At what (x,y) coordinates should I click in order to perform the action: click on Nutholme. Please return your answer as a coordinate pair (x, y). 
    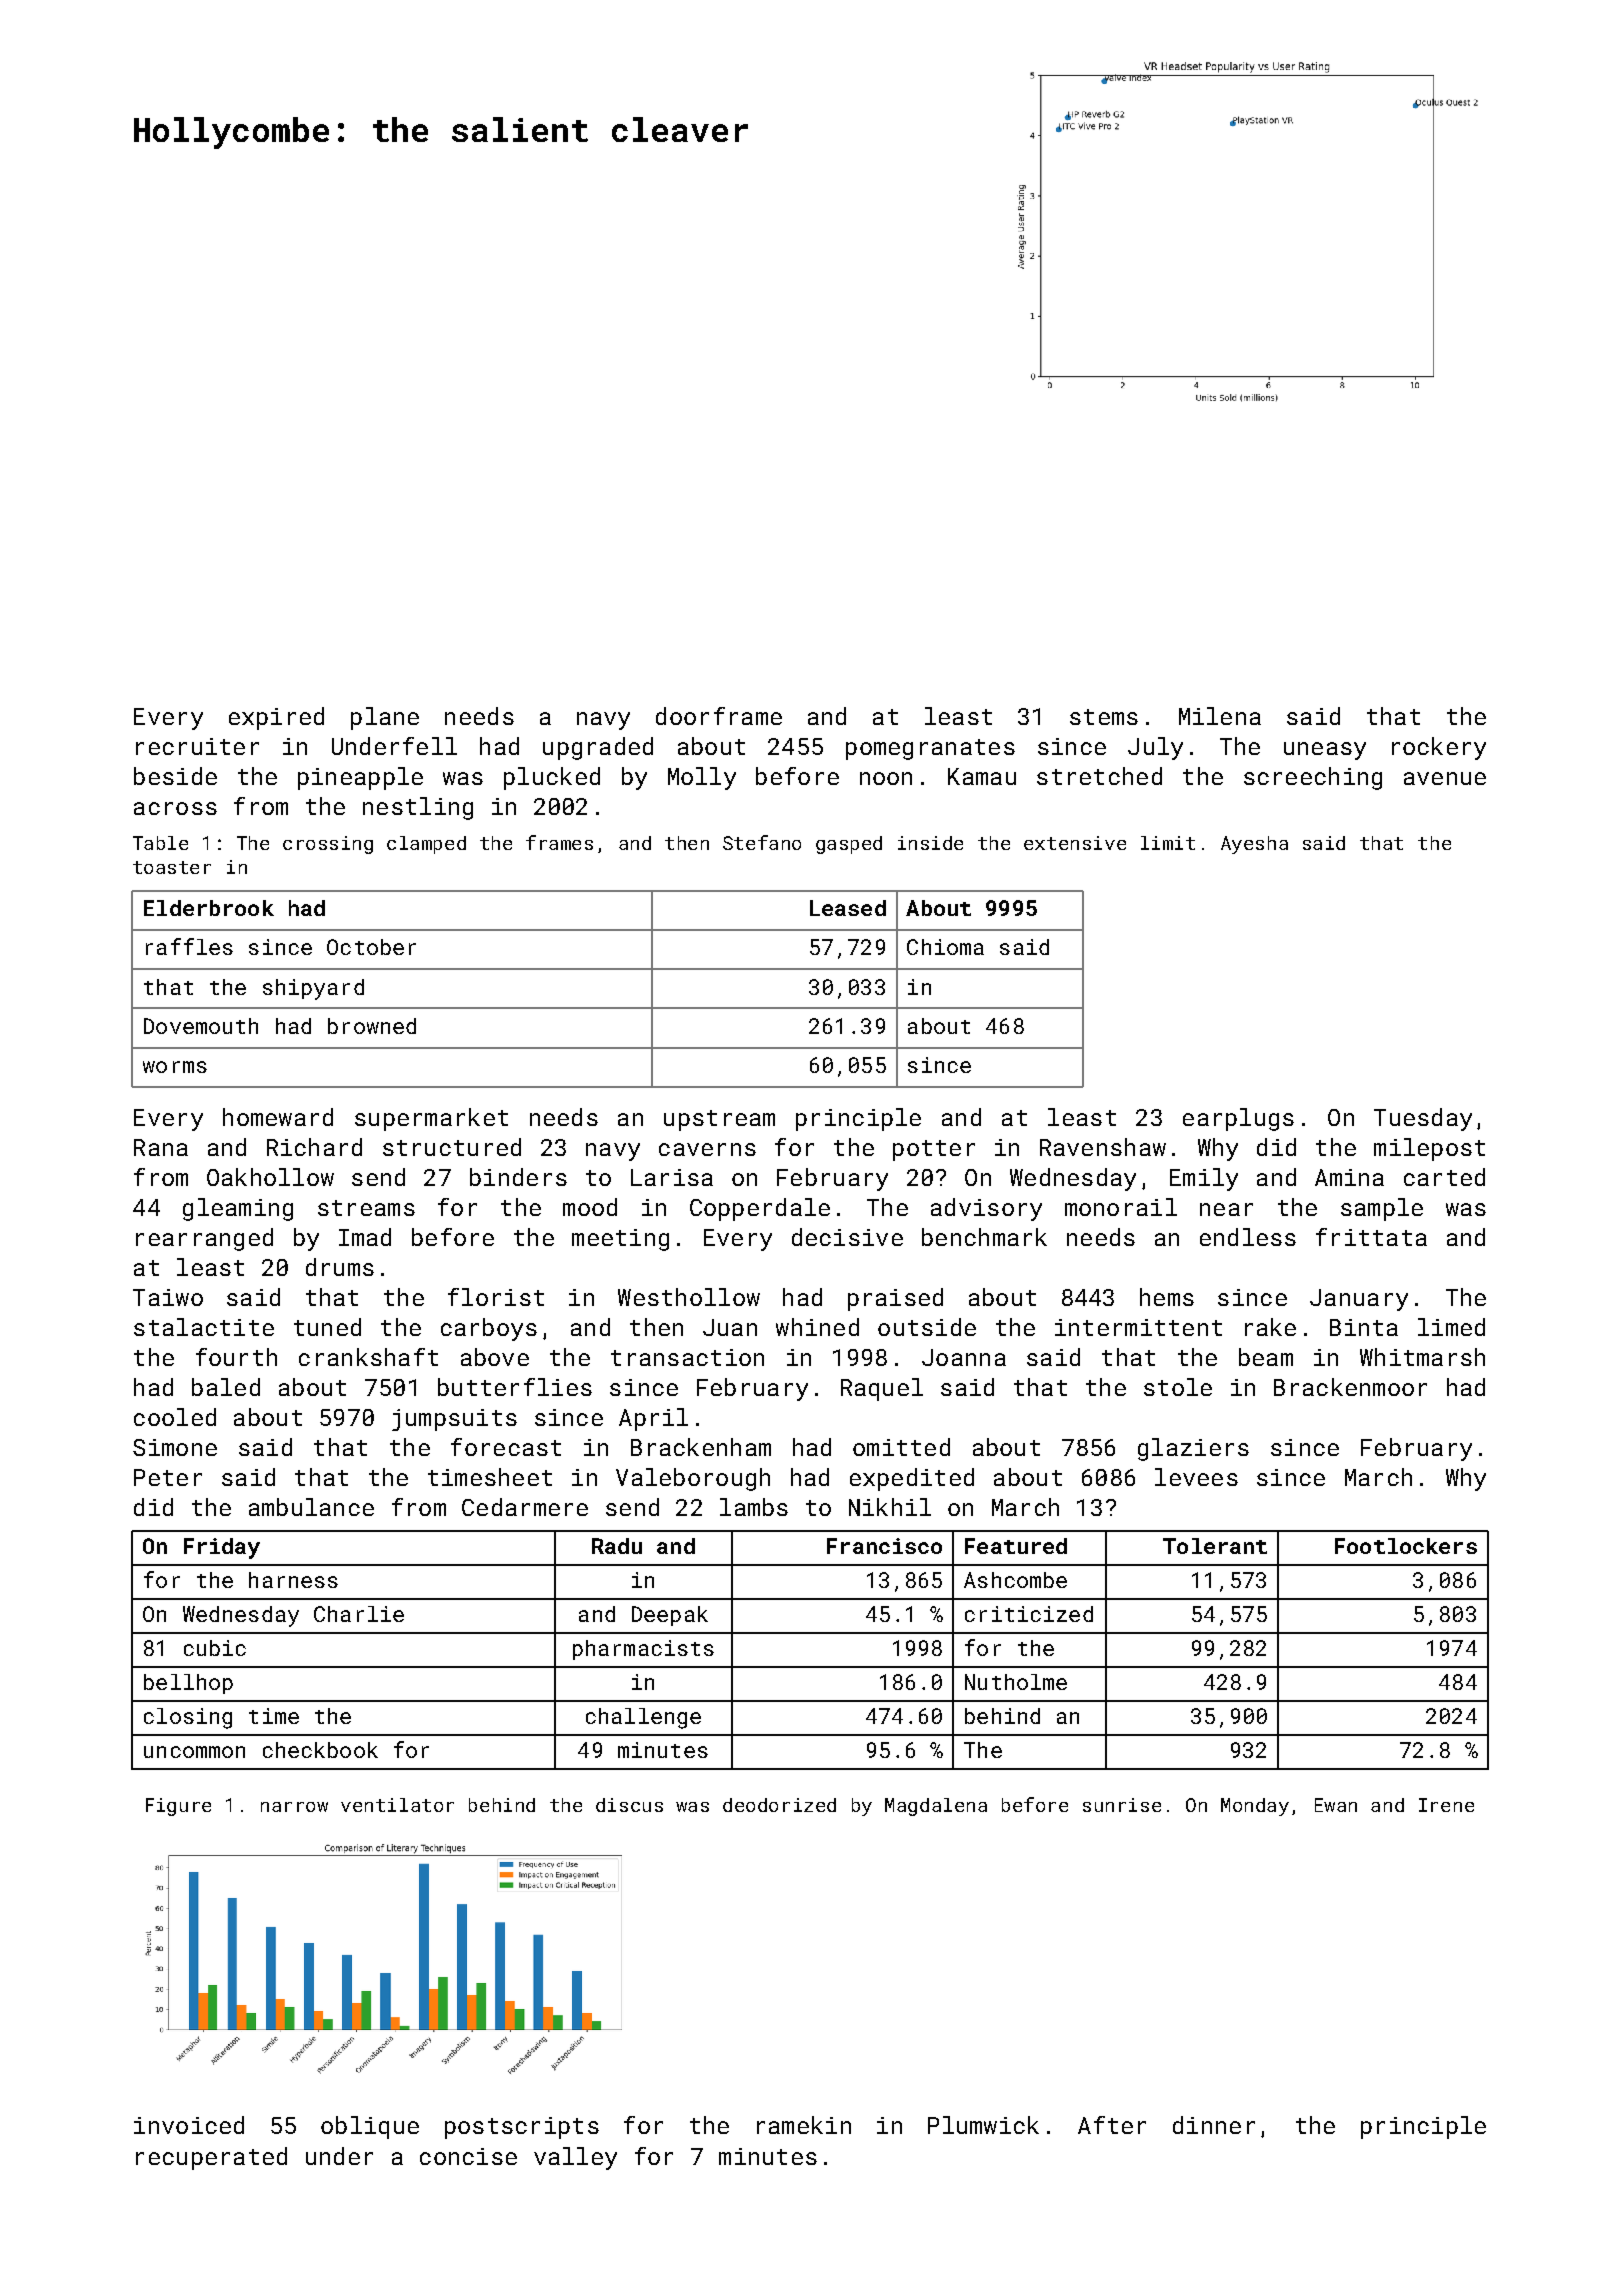
    Looking at the image, I should click on (1016, 1682).
